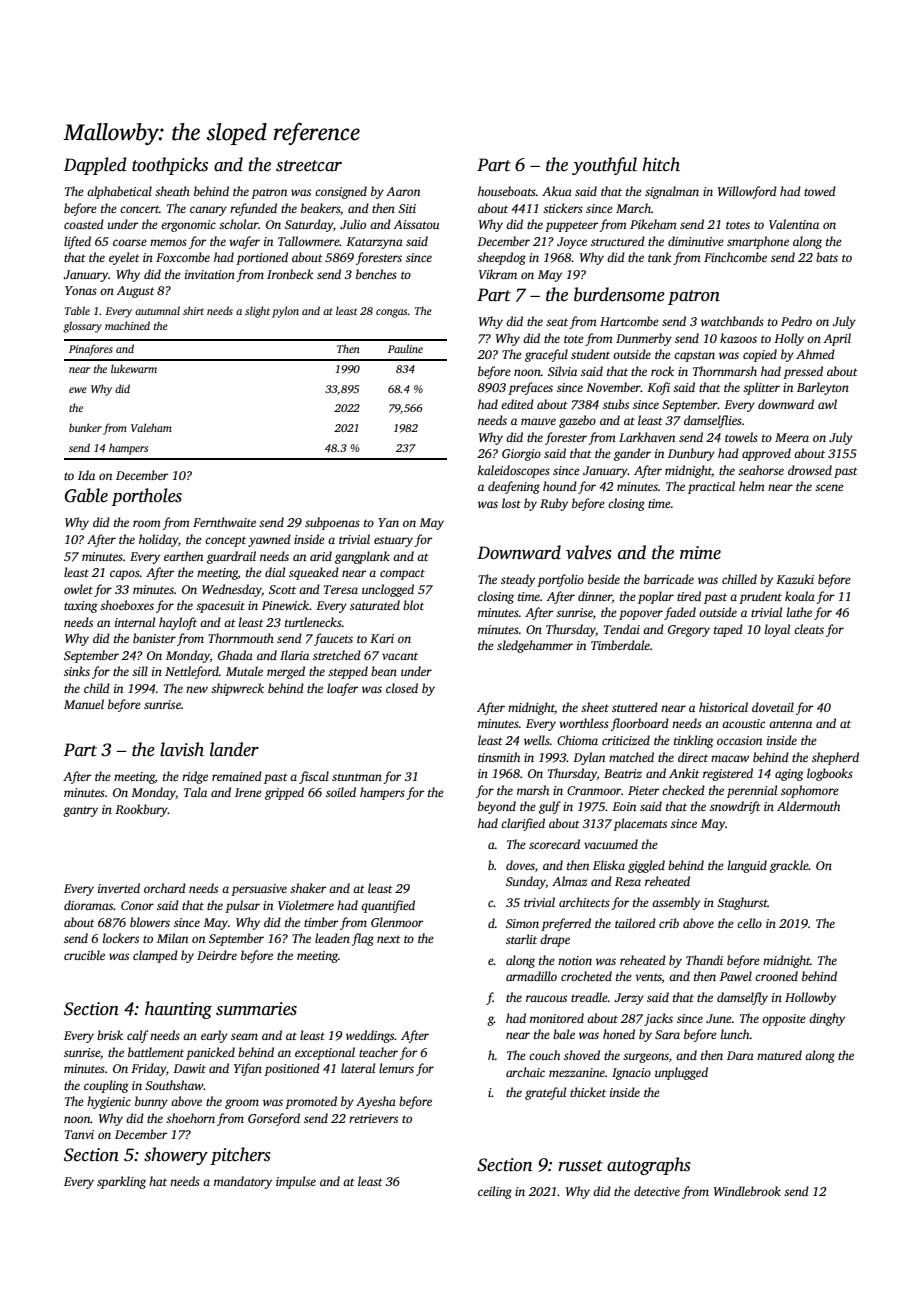 The width and height of the screenshot is (924, 1308). What do you see at coordinates (376, 274) in the screenshot?
I see `benches` at bounding box center [376, 274].
